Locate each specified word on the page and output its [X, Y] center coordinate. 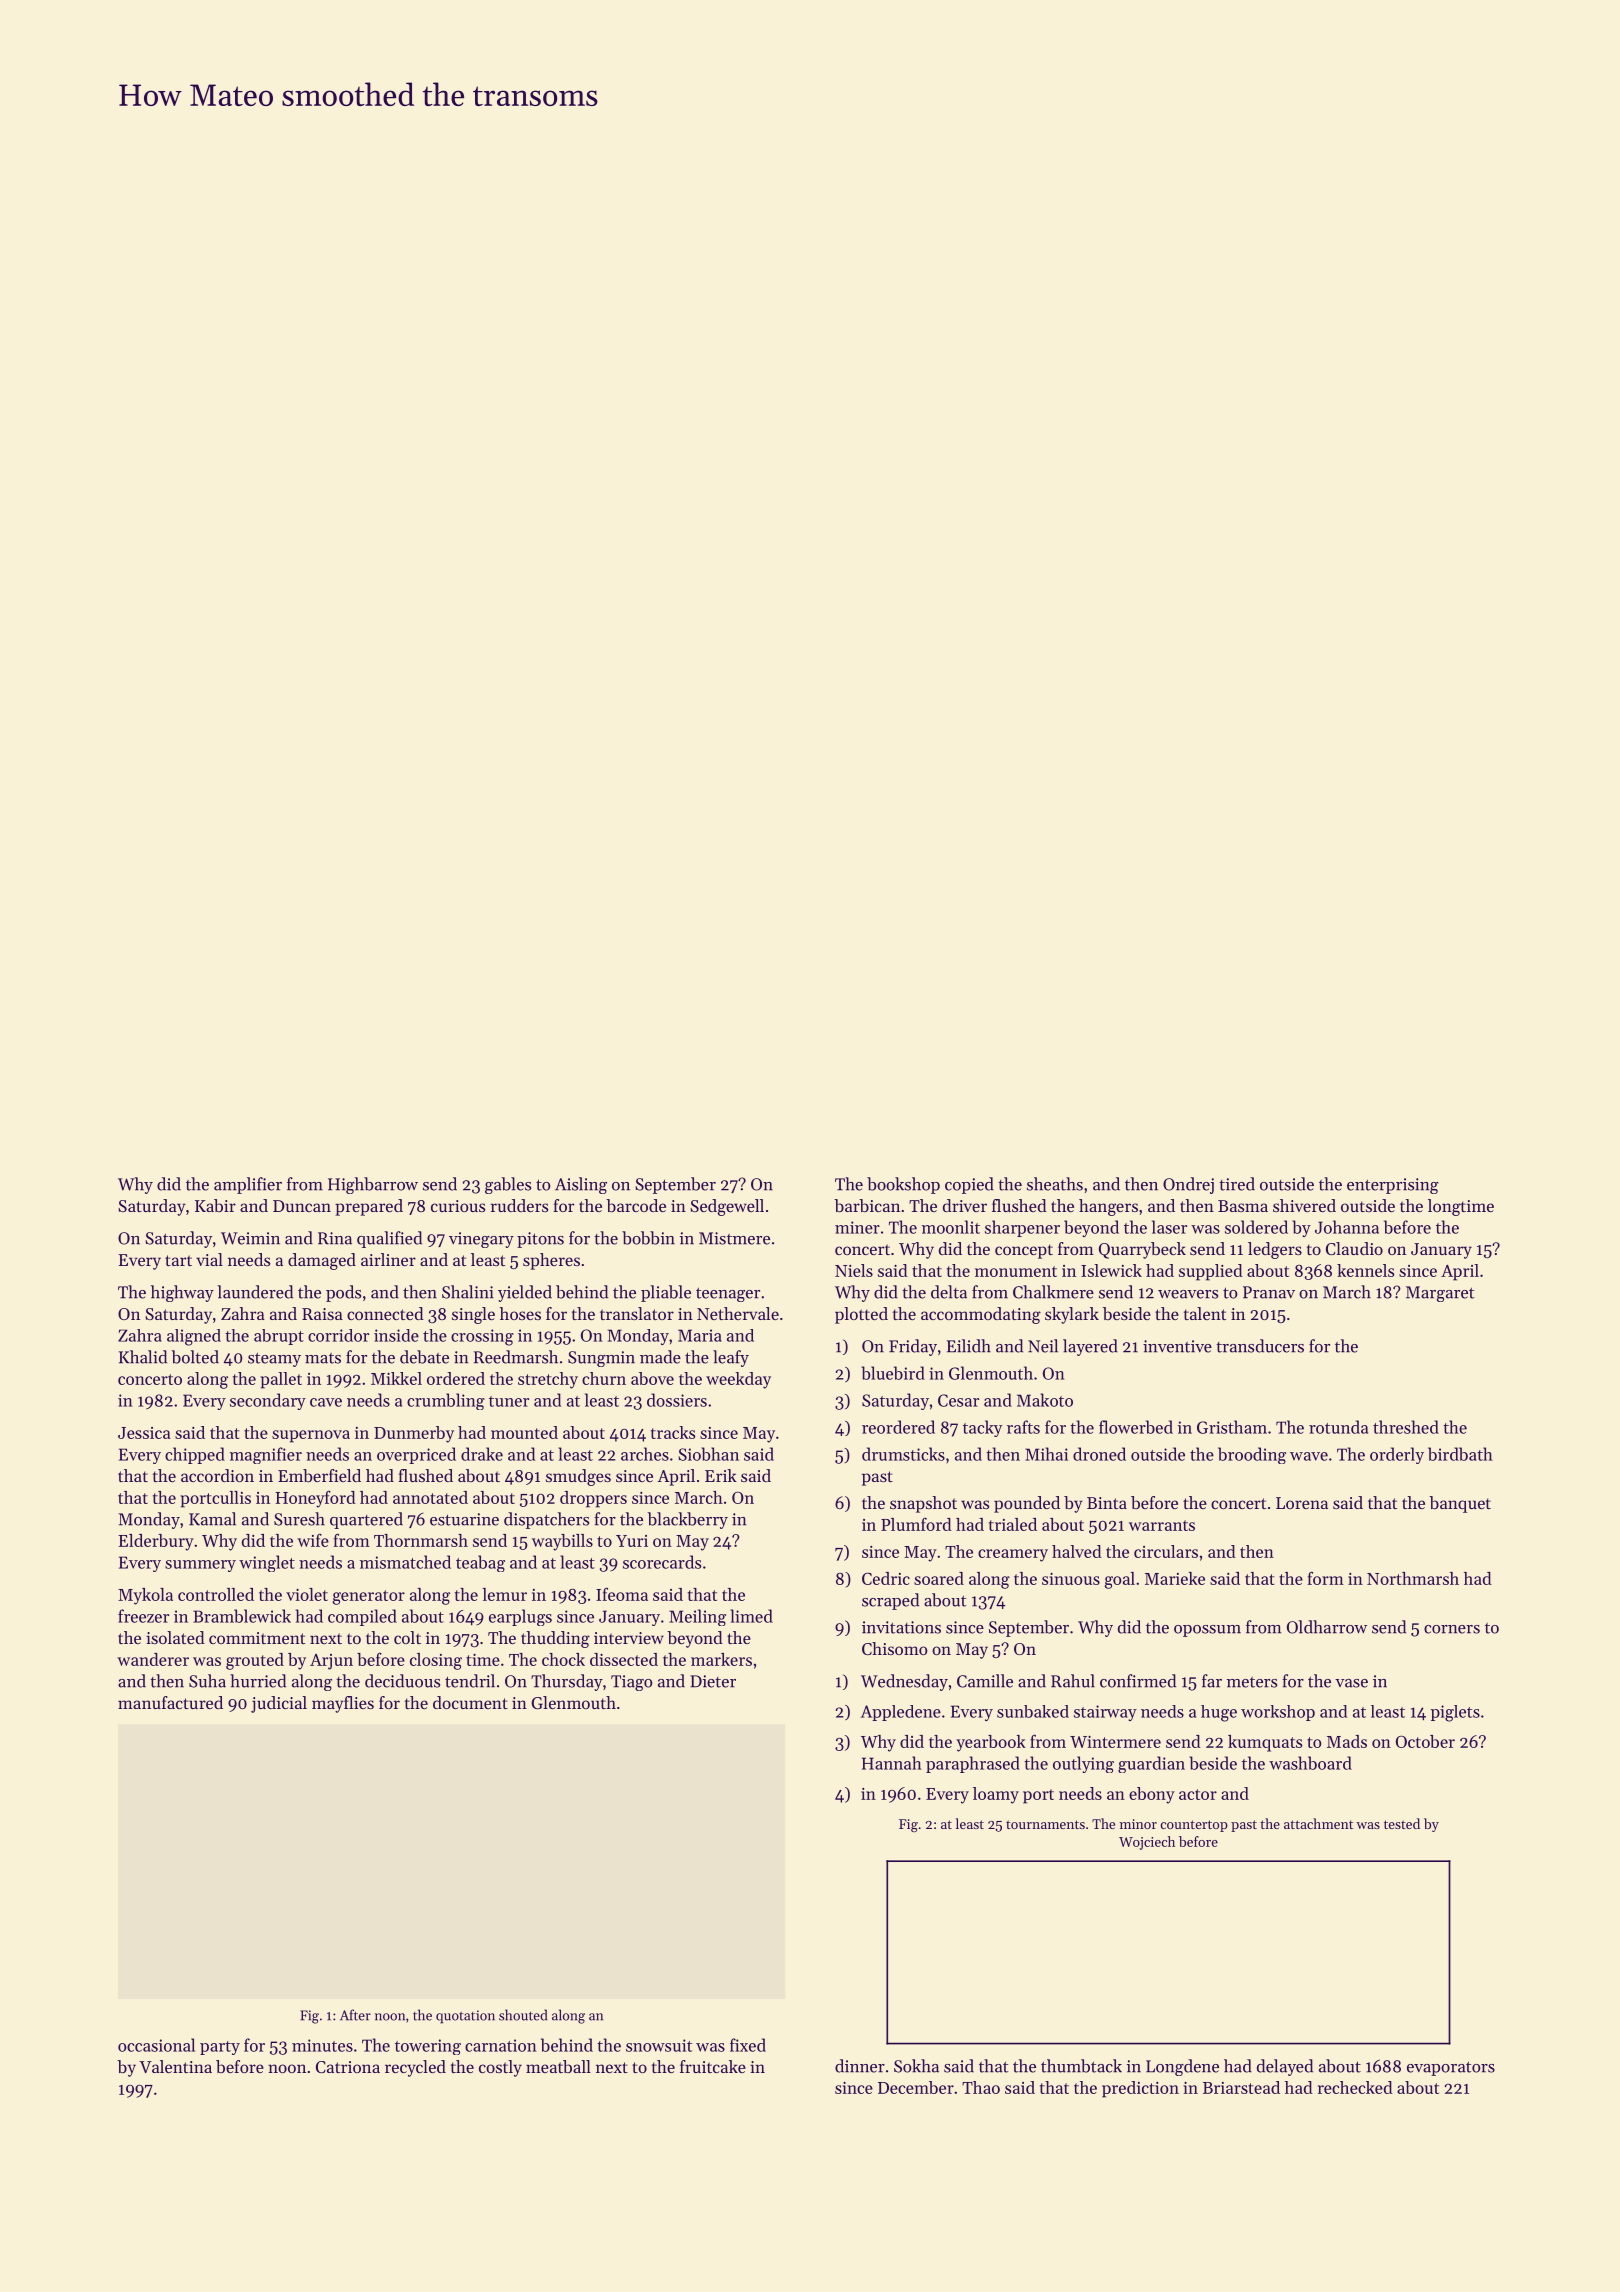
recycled [415, 2068]
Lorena [1302, 1503]
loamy [996, 1795]
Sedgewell [727, 1207]
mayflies [343, 1704]
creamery [1013, 1555]
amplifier [248, 1185]
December [916, 2087]
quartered [366, 1520]
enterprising [1393, 1186]
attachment [1318, 1823]
